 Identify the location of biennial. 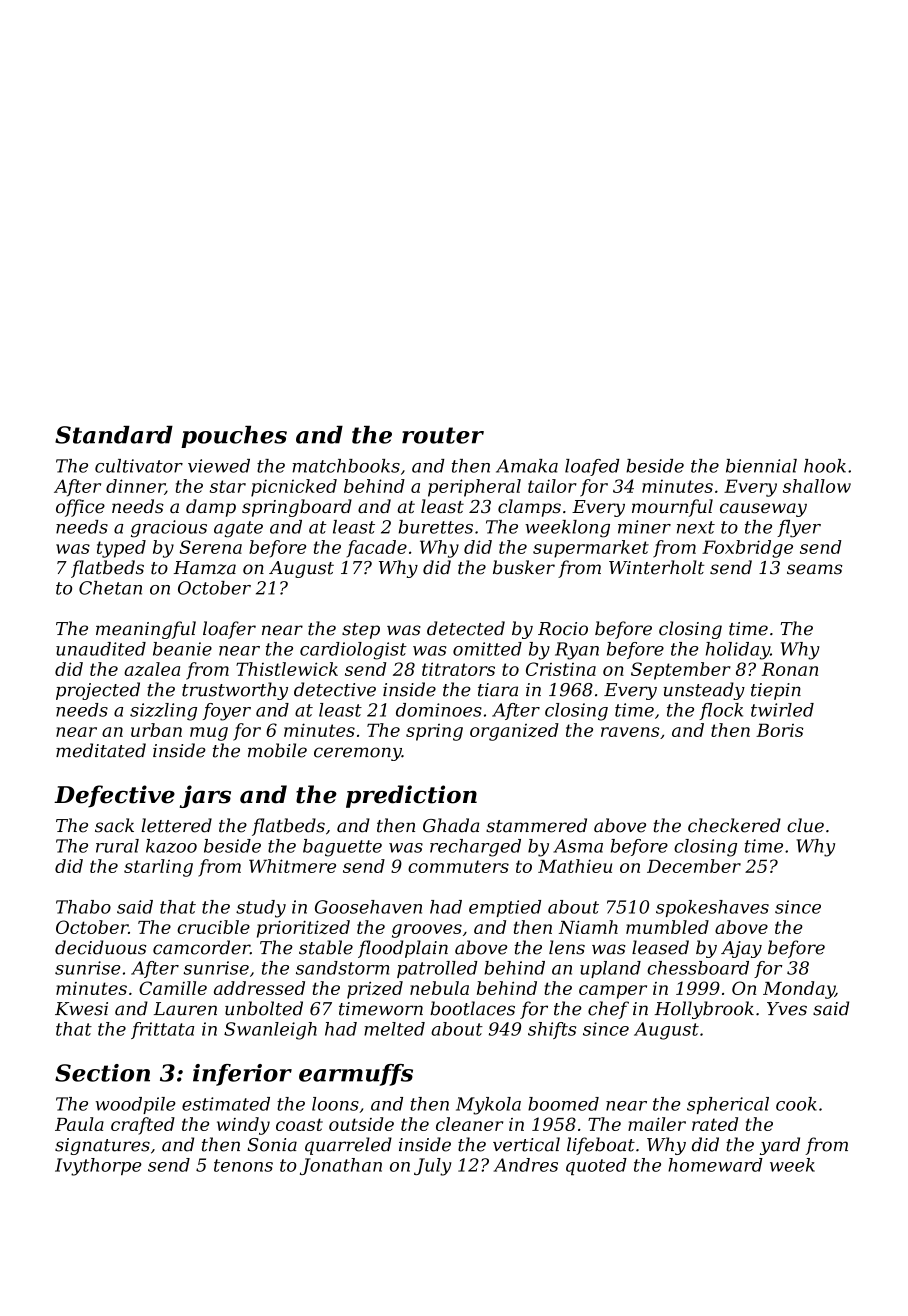
(761, 466).
